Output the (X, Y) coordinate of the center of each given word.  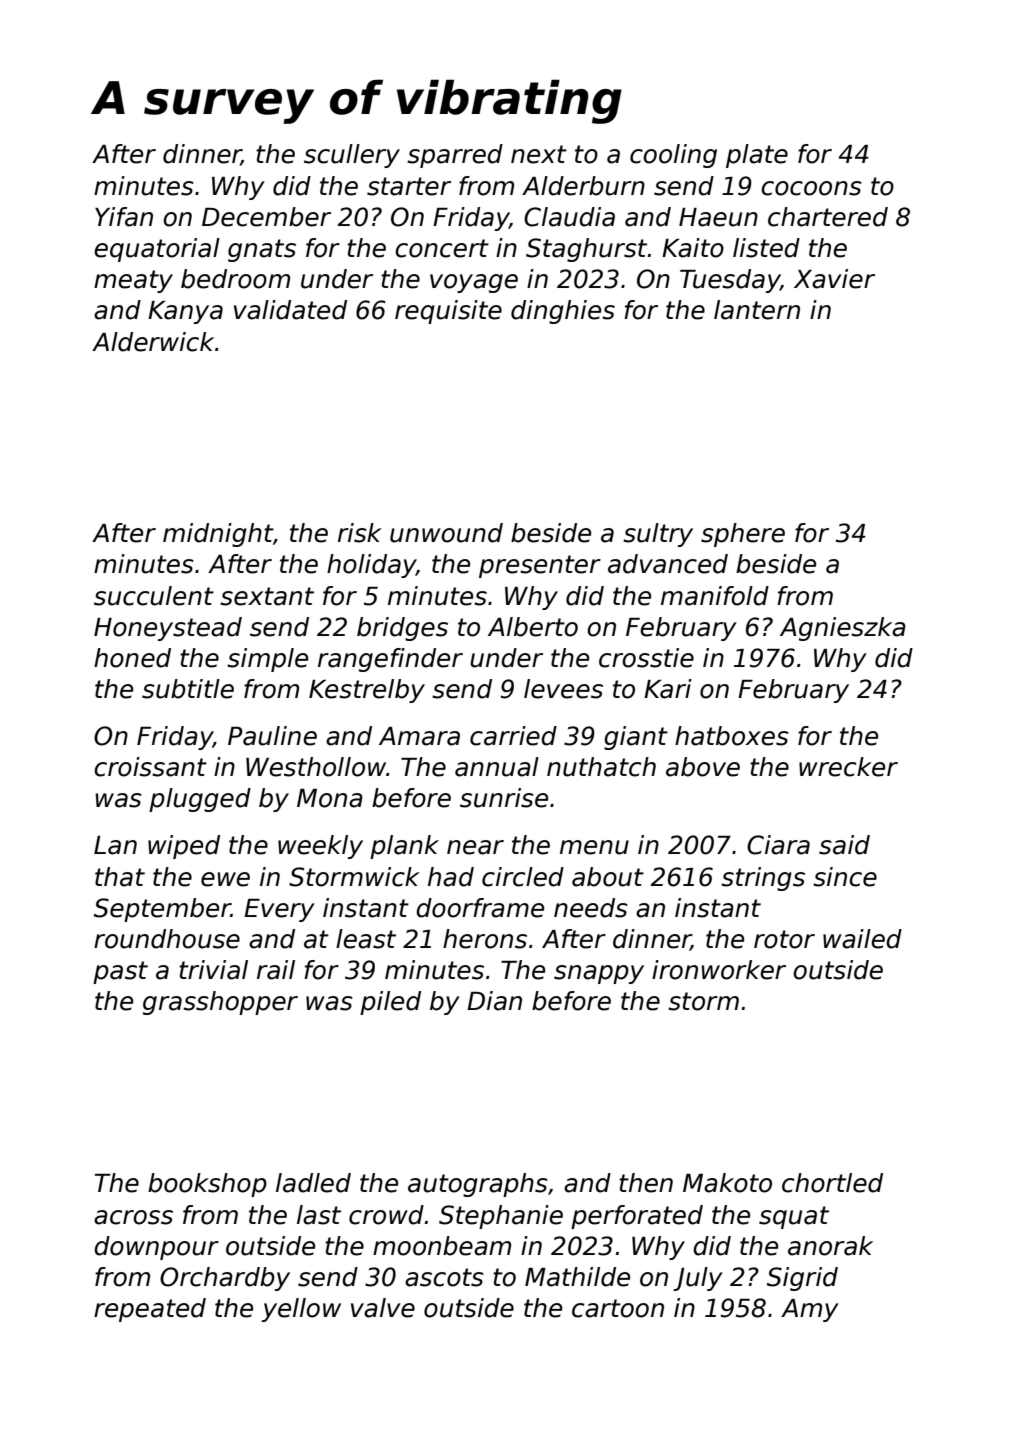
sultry (658, 535)
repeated (150, 1310)
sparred (455, 156)
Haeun (718, 217)
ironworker (719, 970)
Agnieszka (843, 629)
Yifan (124, 217)
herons (485, 939)
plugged (200, 800)
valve (383, 1308)
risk (360, 533)
